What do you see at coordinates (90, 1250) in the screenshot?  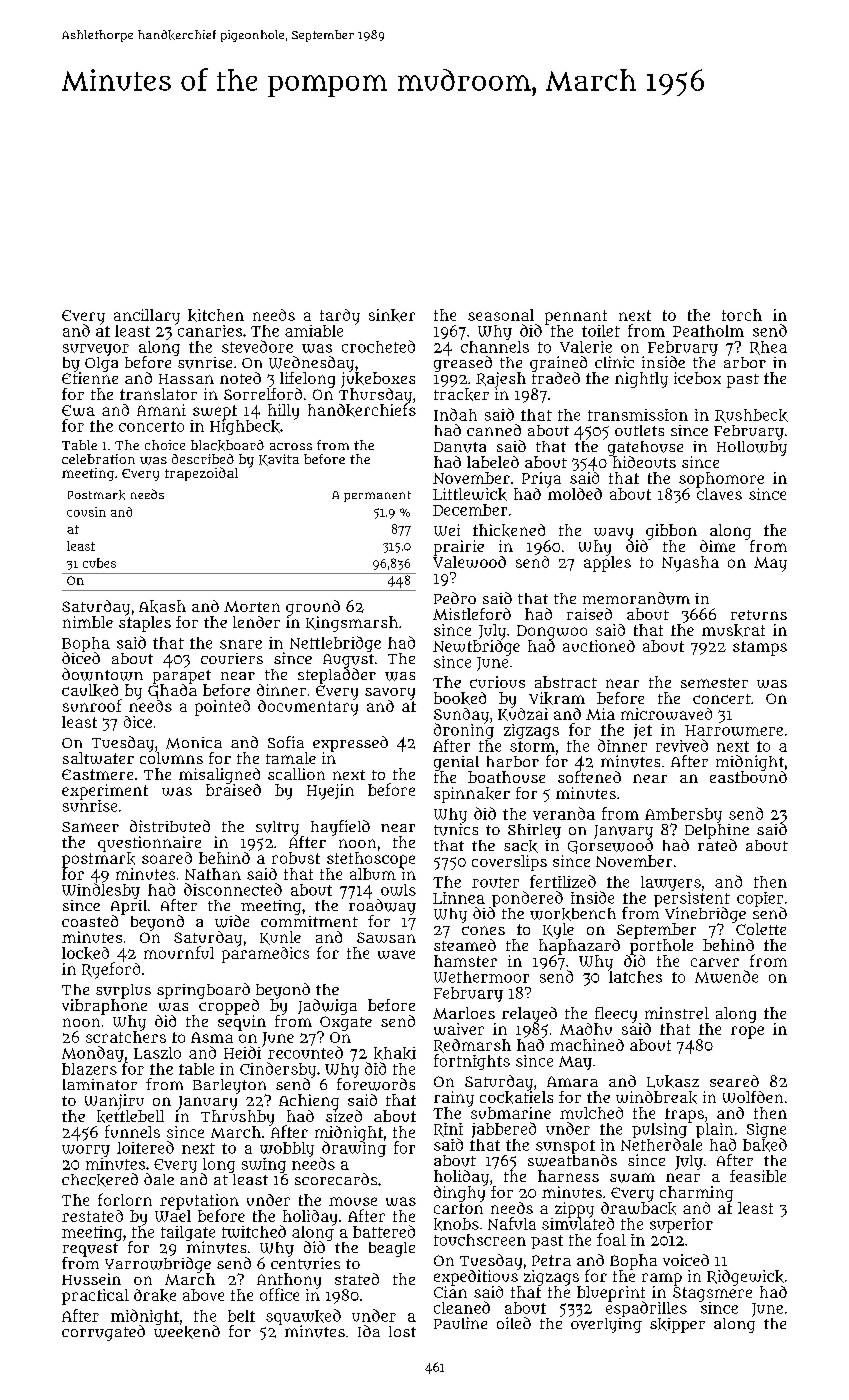 I see `request` at bounding box center [90, 1250].
